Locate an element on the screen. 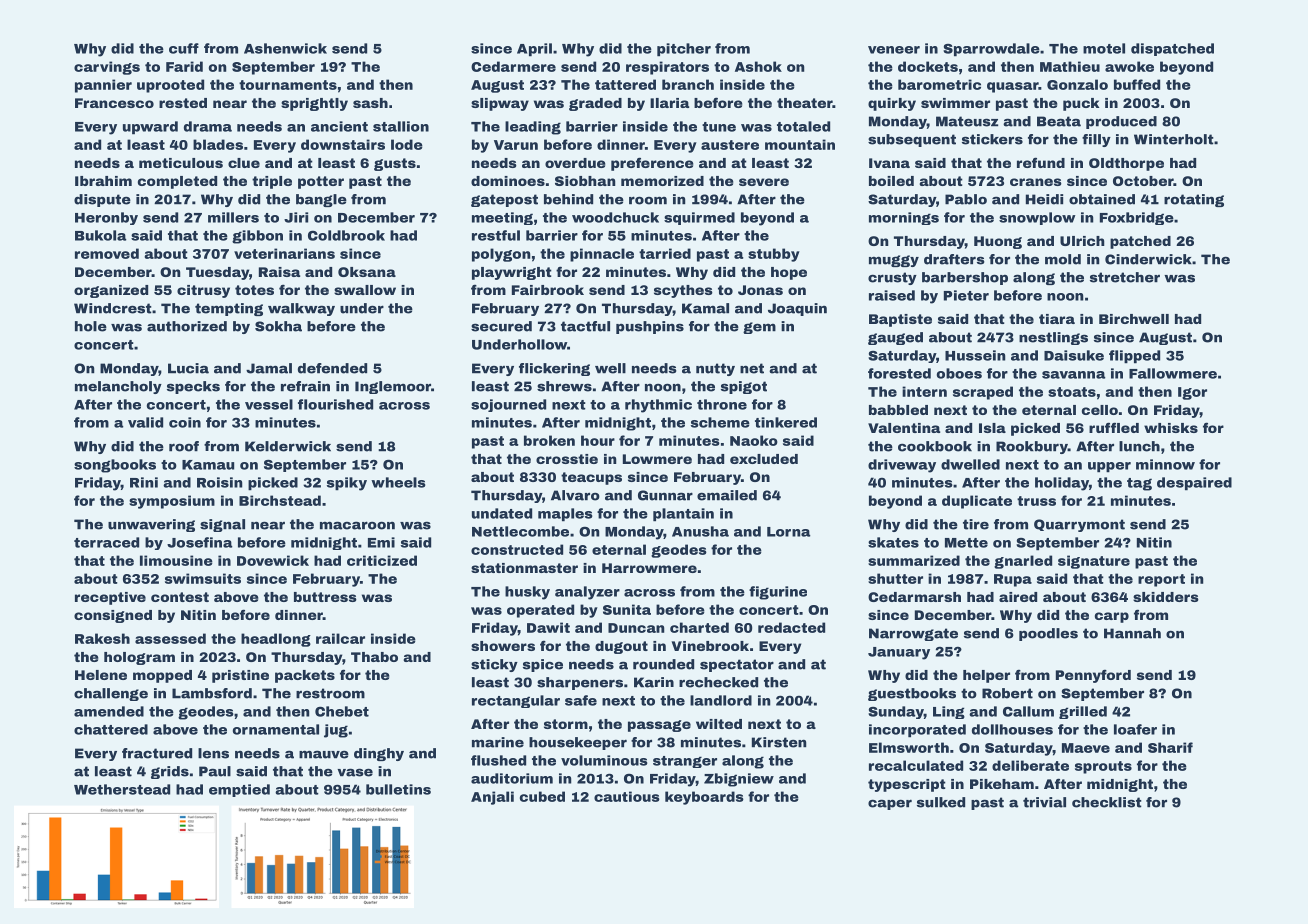 The image size is (1308, 924). terraced is located at coordinates (106, 542).
